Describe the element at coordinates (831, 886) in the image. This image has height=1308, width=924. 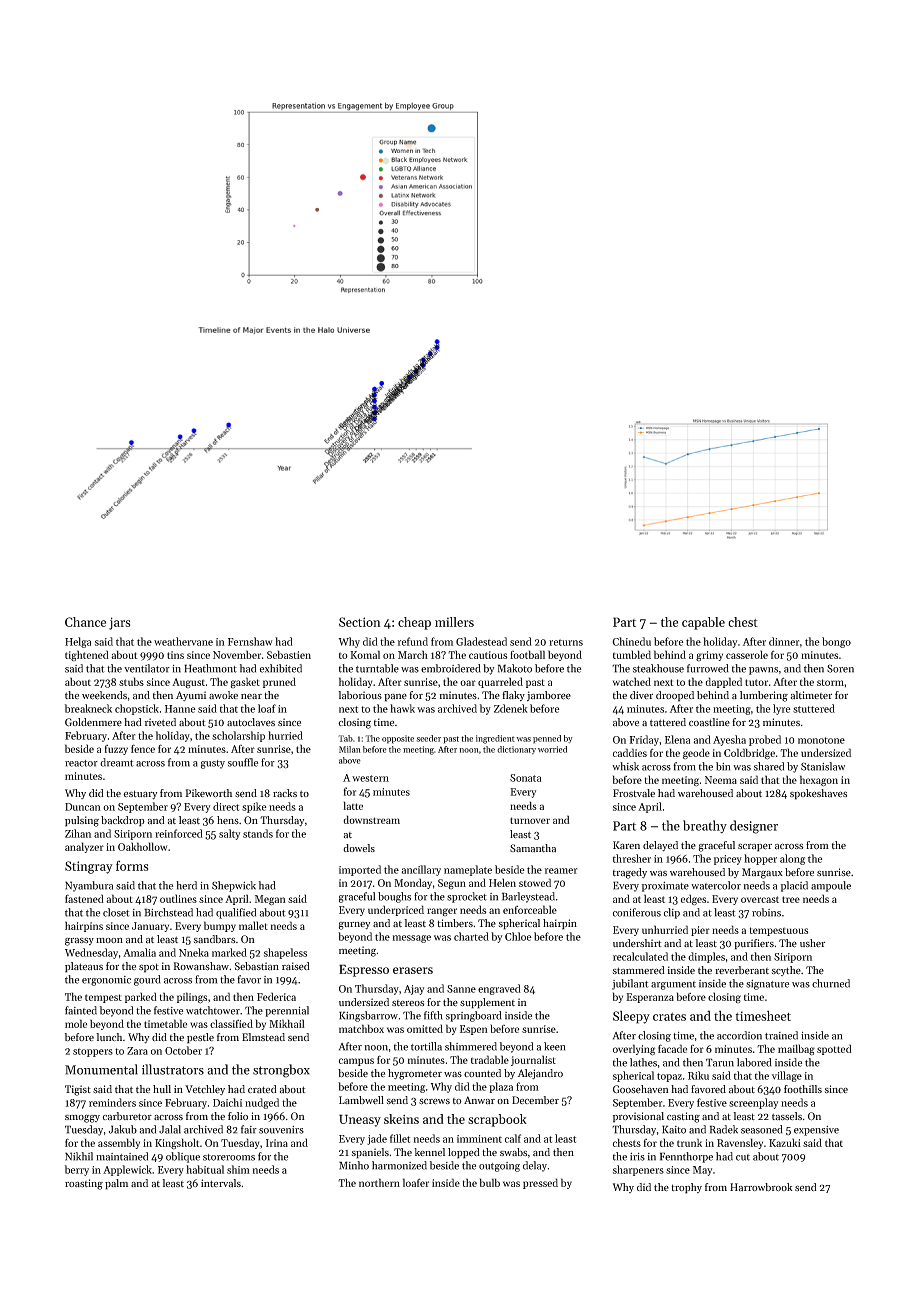
I see `ampoule` at that location.
